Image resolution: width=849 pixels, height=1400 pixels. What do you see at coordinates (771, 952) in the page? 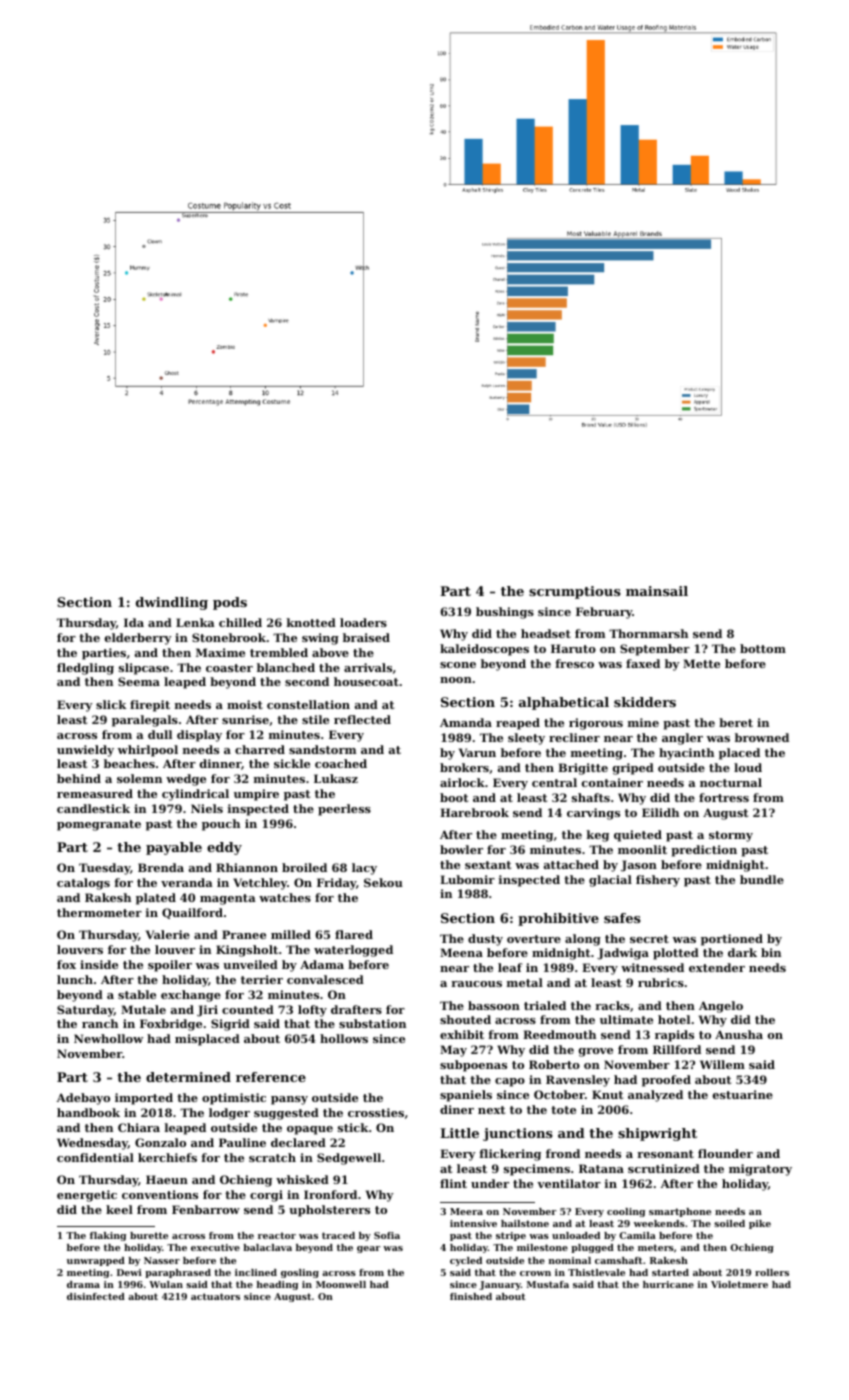
I see `bin` at bounding box center [771, 952].
